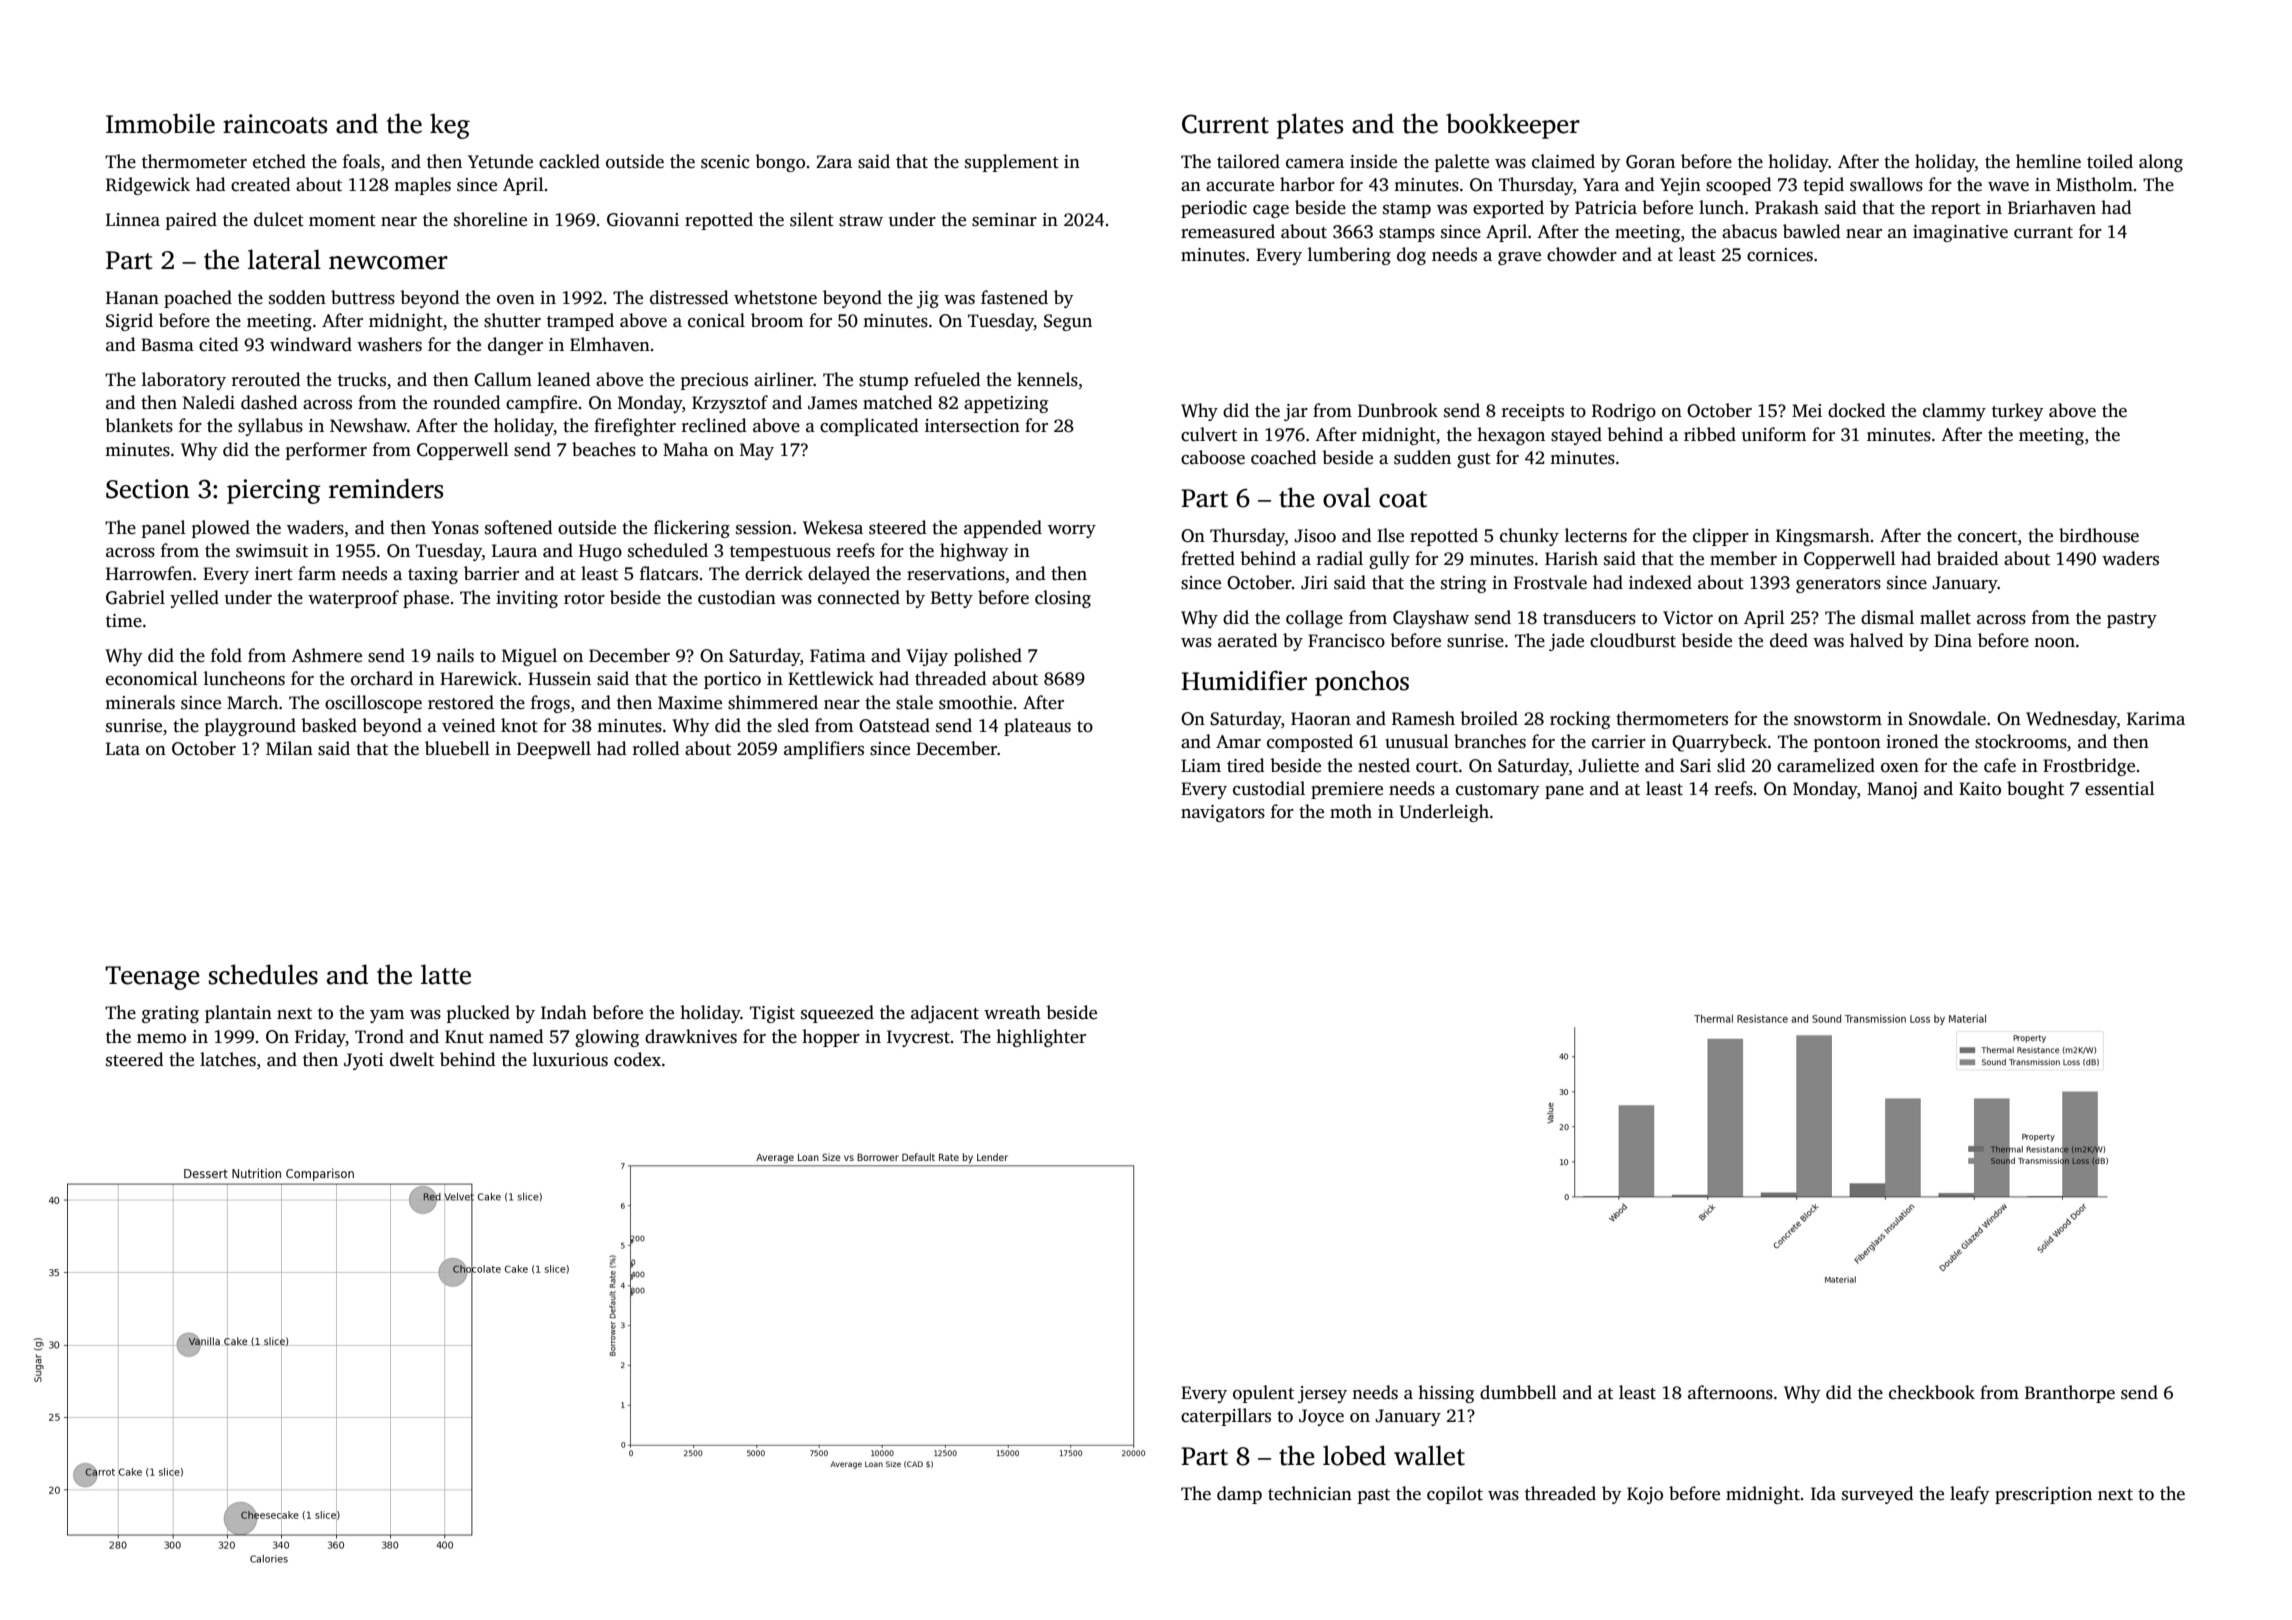 This screenshot has height=1620, width=2292. I want to click on polished, so click(988, 657).
